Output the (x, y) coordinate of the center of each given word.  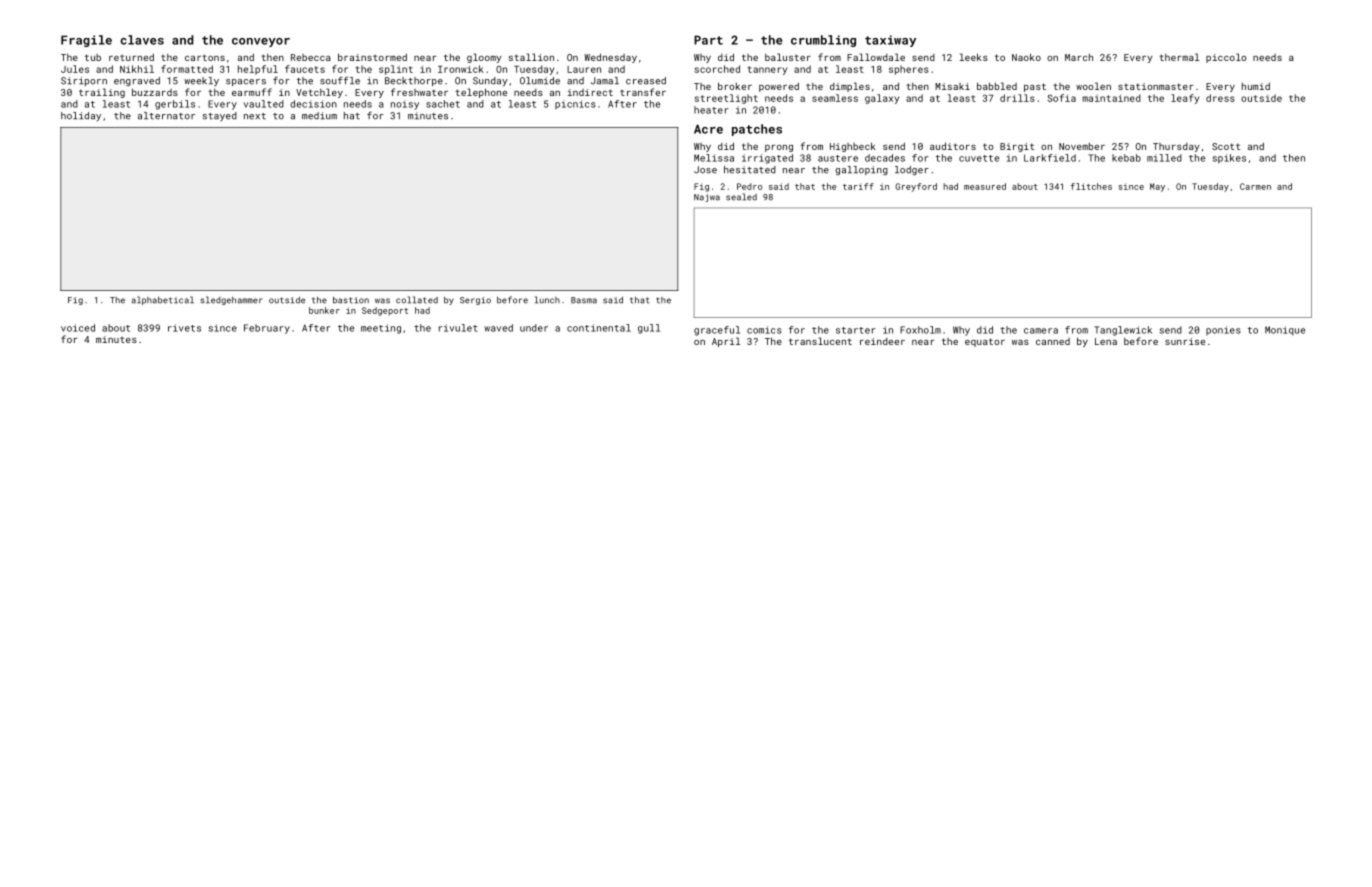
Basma (584, 300)
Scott (1226, 146)
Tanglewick (1123, 331)
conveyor (261, 42)
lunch (547, 300)
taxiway (890, 41)
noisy (405, 105)
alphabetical (163, 300)
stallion (531, 57)
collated (417, 300)
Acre (708, 129)
